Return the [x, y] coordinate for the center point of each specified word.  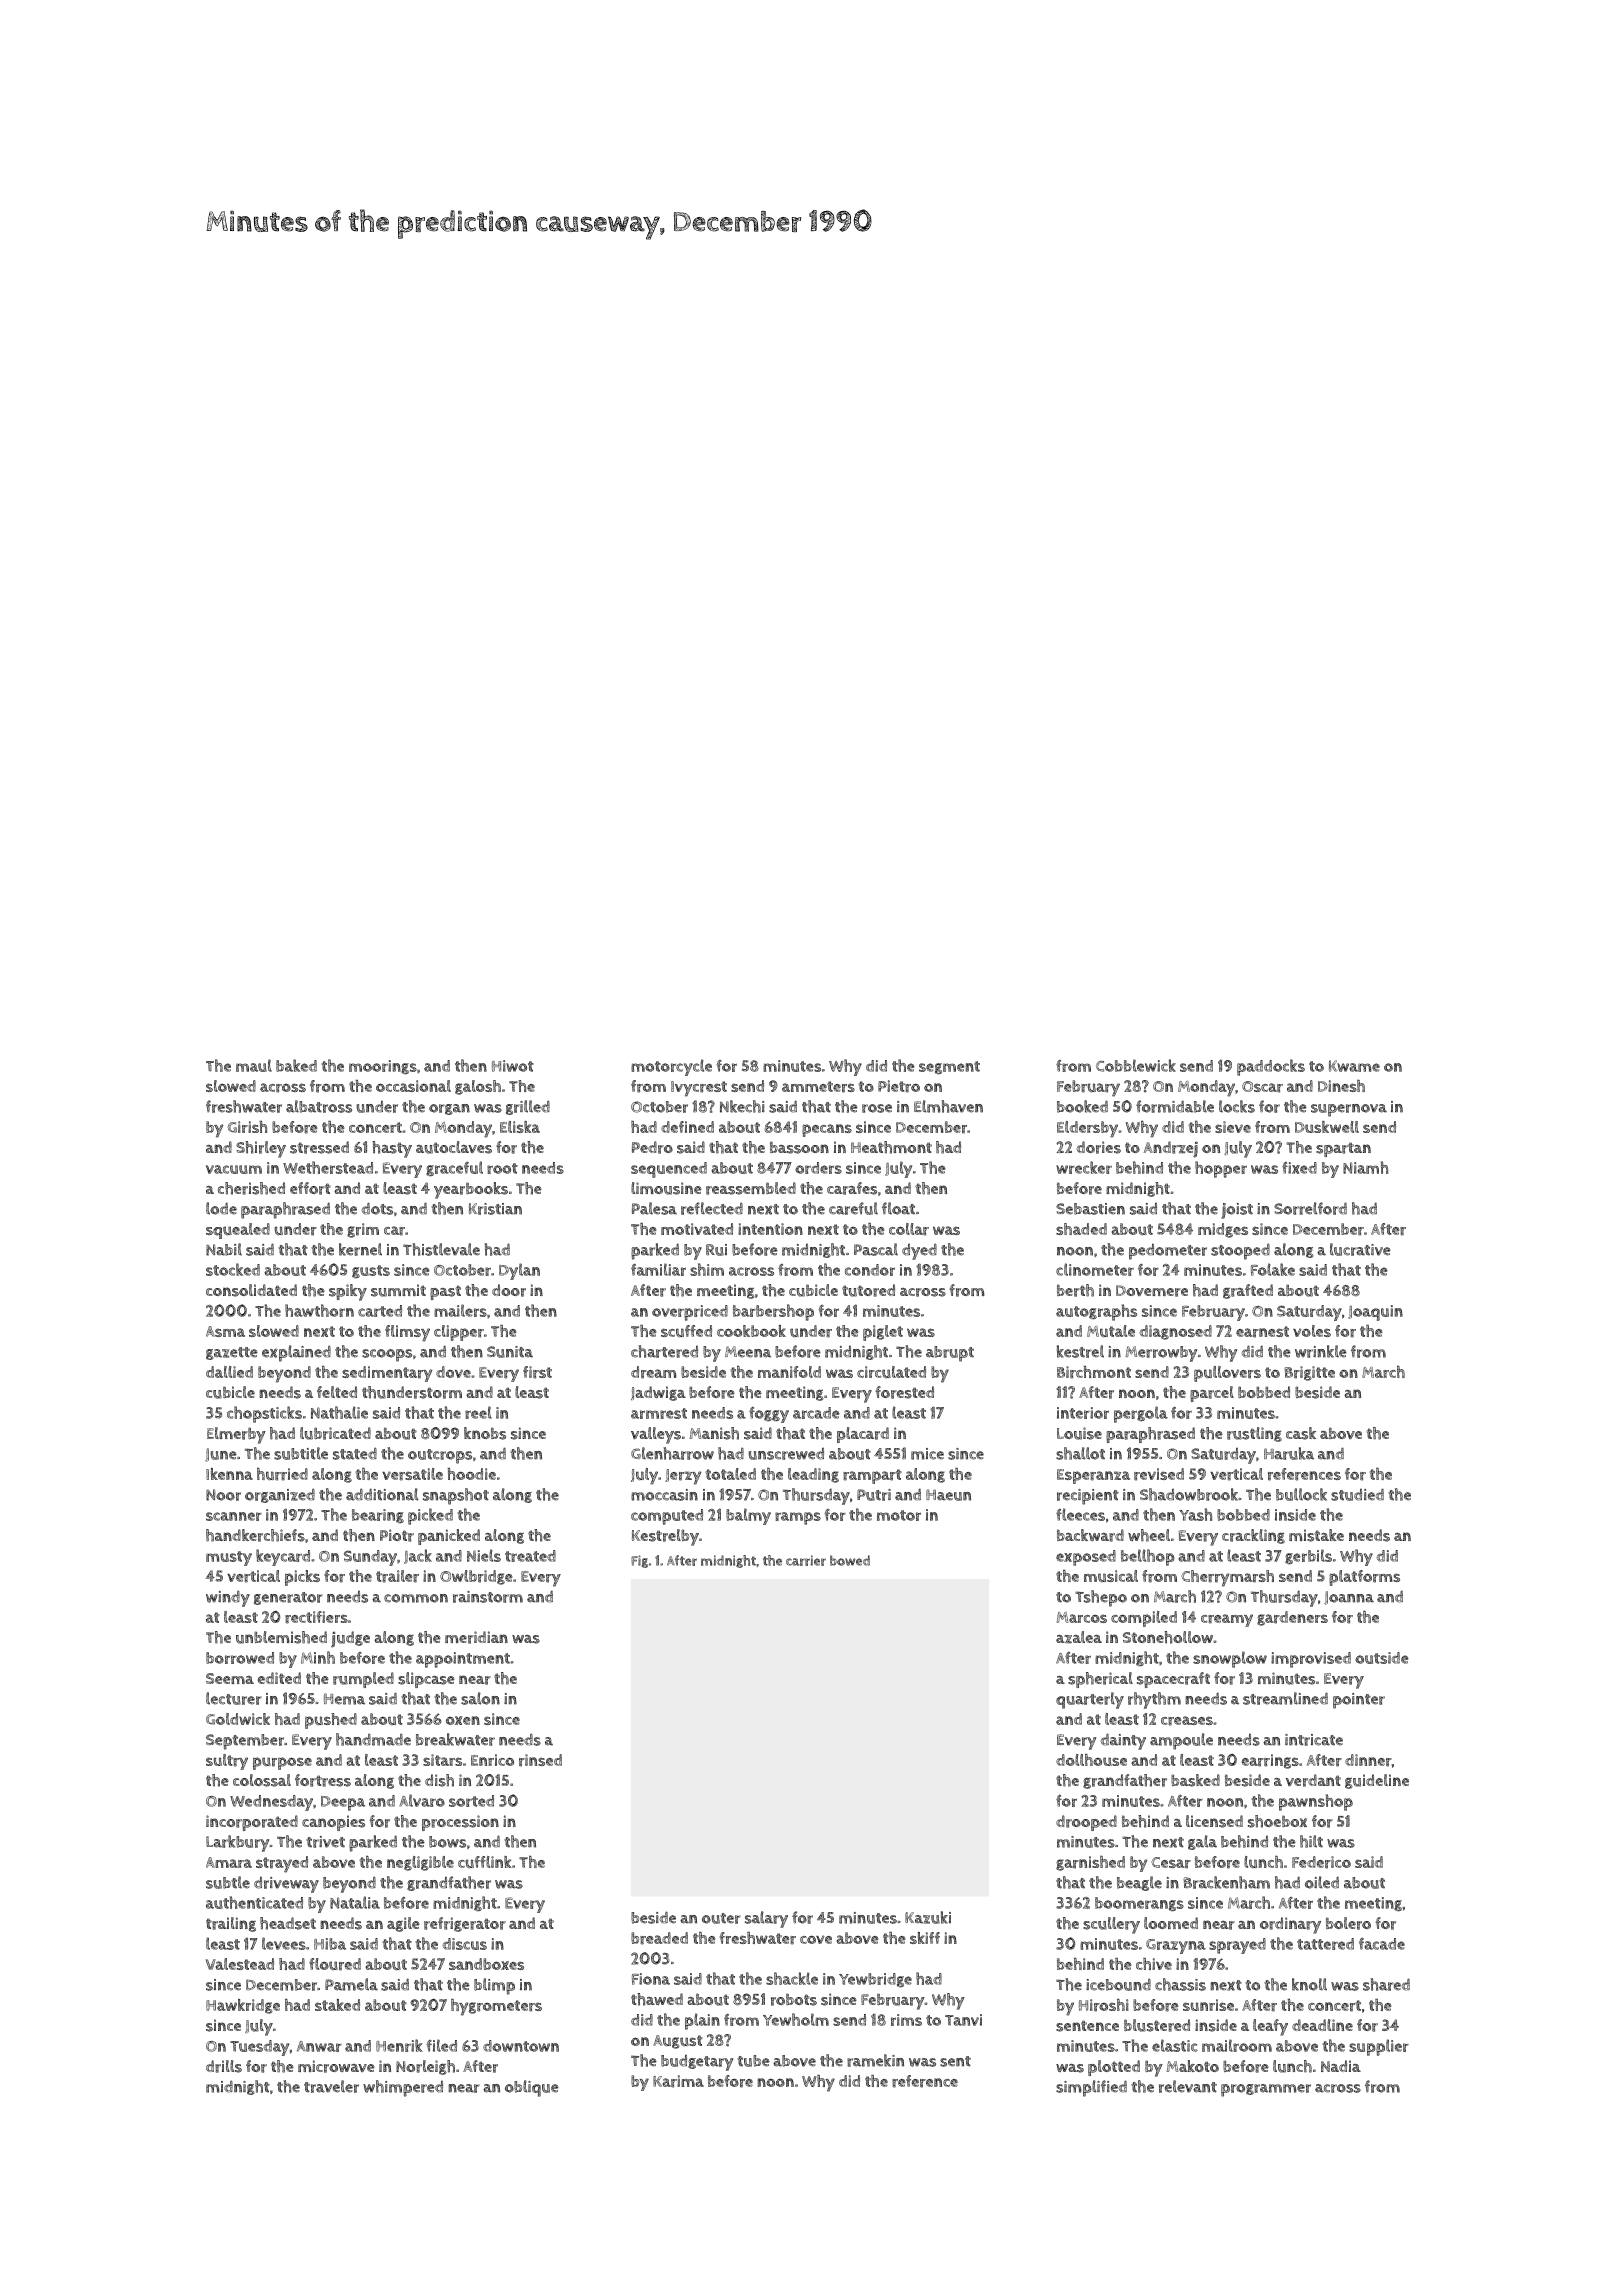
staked [337, 2005]
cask [1301, 1433]
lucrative [1360, 1249]
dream [653, 1372]
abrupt [950, 1354]
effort [310, 1188]
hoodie [472, 1474]
